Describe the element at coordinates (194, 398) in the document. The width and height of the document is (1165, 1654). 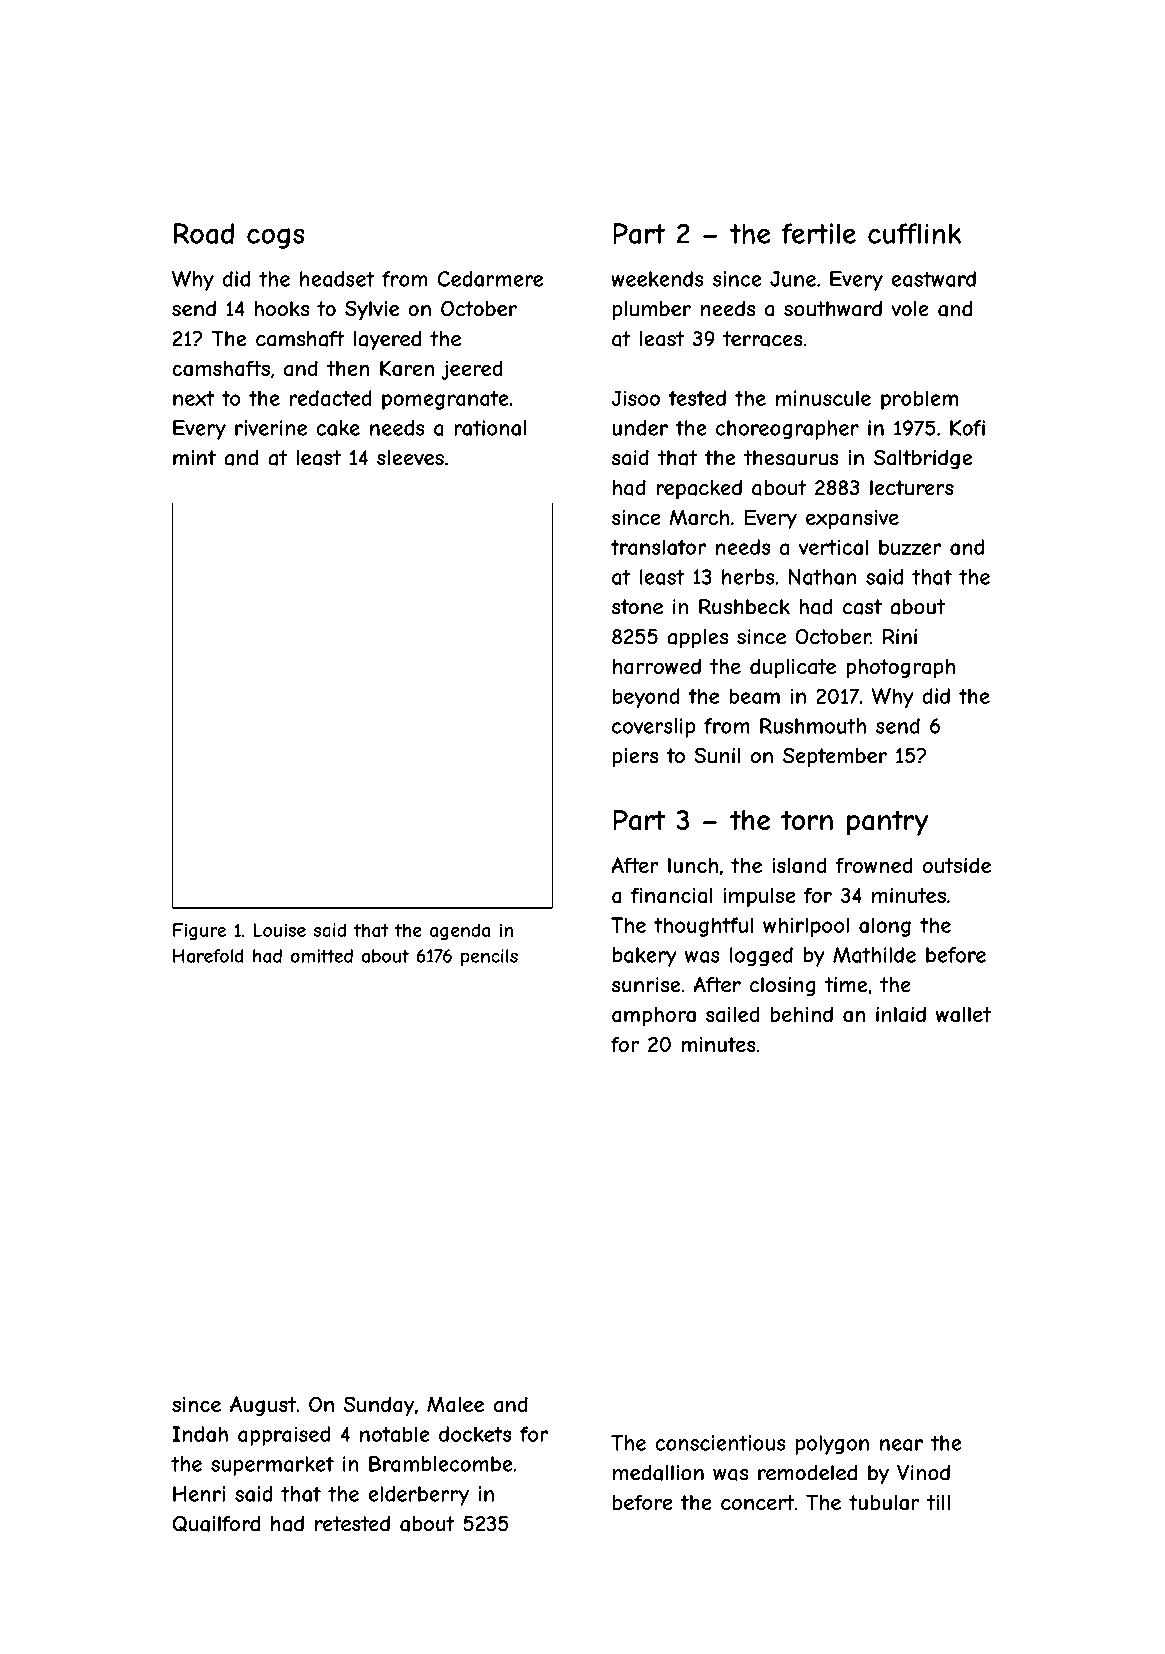
I see `next` at that location.
